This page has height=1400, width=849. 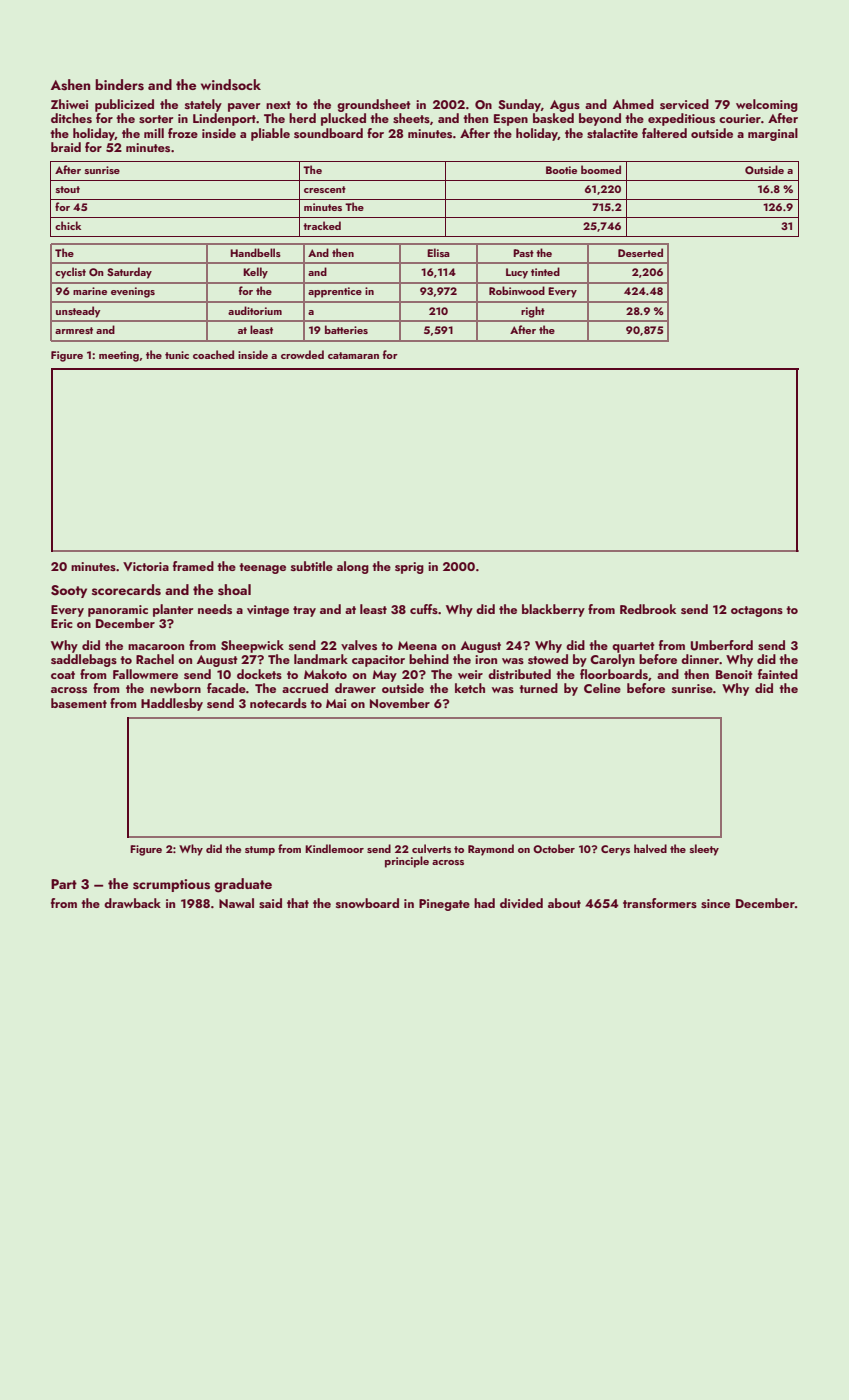 What do you see at coordinates (778, 674) in the page?
I see `fainted` at bounding box center [778, 674].
